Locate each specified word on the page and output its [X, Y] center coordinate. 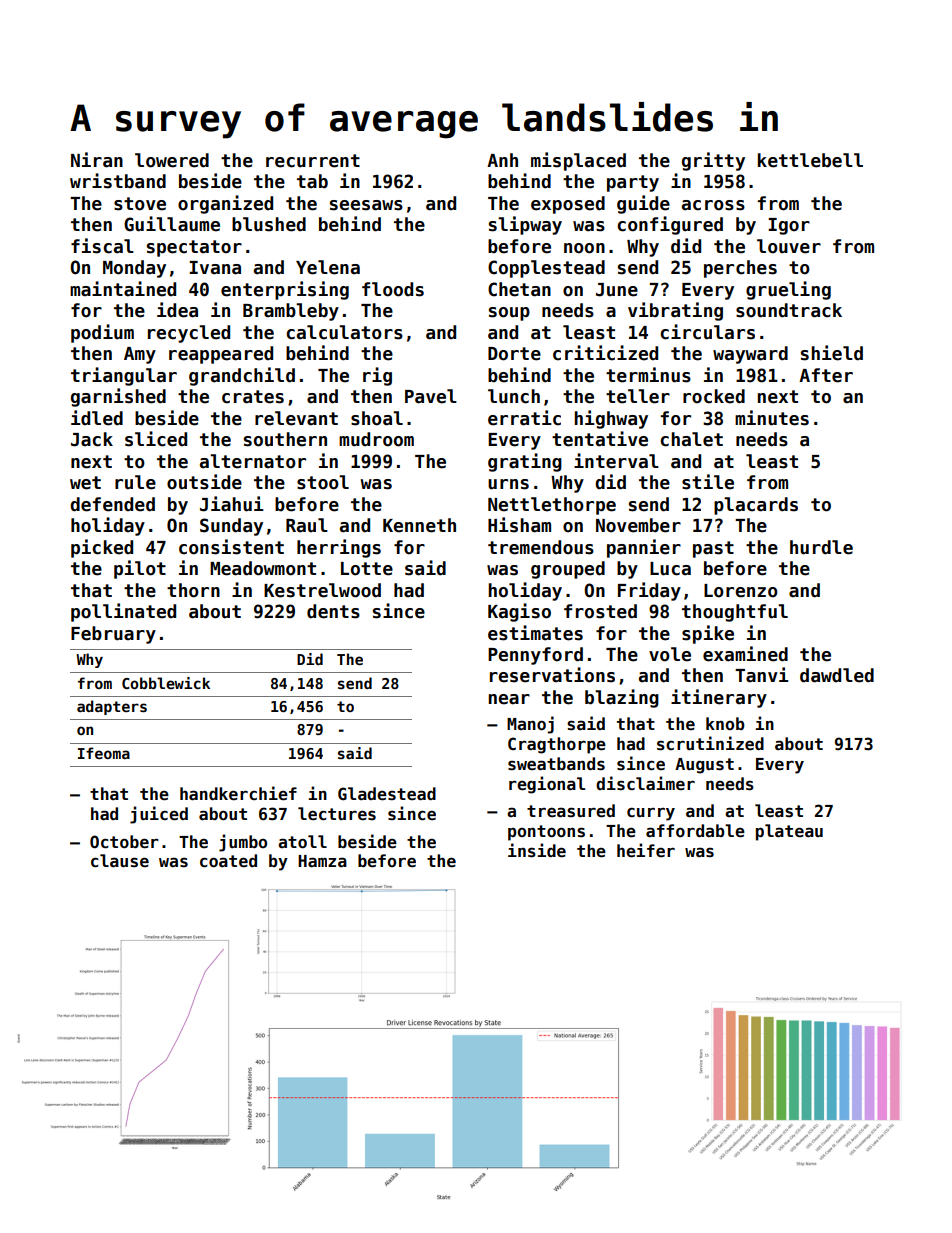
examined [745, 654]
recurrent [313, 161]
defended [112, 504]
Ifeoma [104, 753]
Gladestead [387, 794]
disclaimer [645, 783]
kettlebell [810, 160]
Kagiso [519, 612]
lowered [172, 160]
